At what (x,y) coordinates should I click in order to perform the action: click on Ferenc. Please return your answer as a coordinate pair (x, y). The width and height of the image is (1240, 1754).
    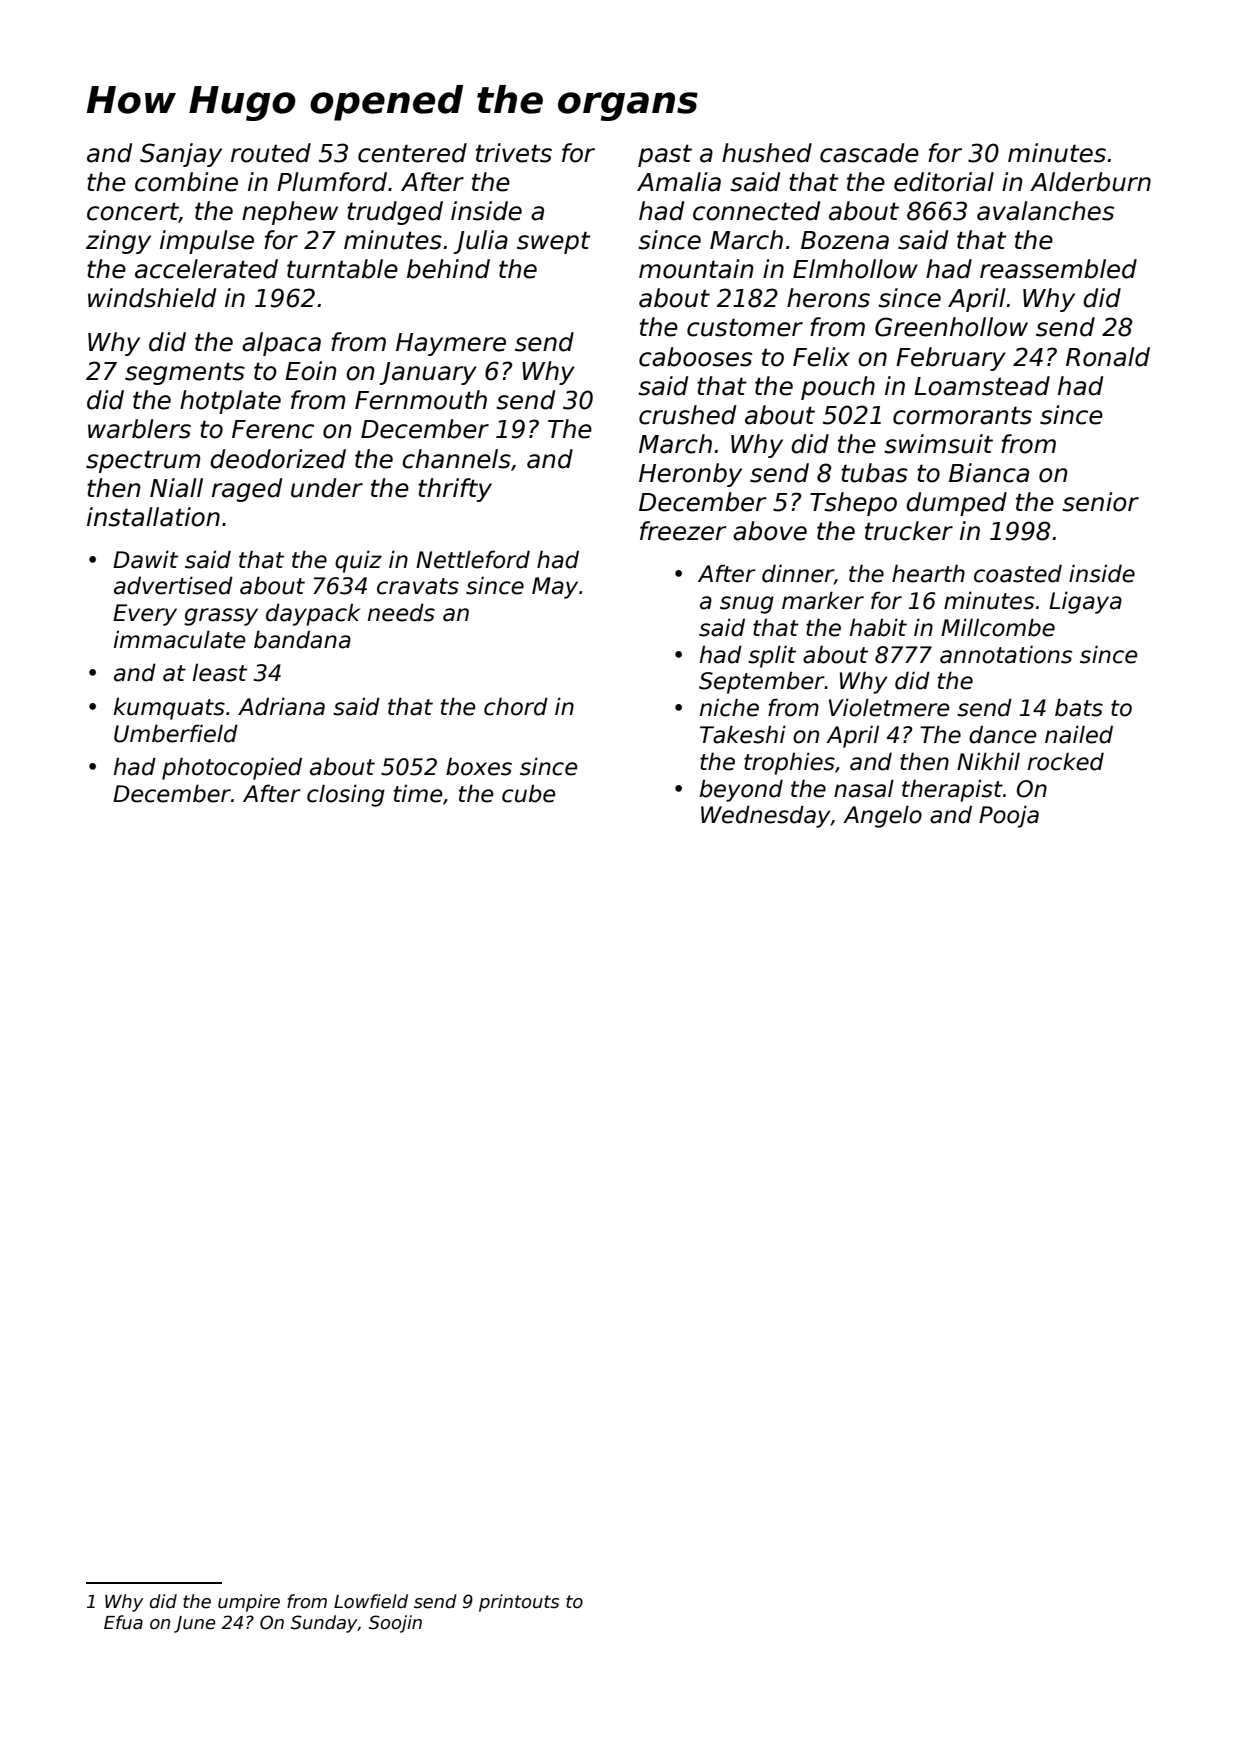
    Looking at the image, I should click on (273, 429).
